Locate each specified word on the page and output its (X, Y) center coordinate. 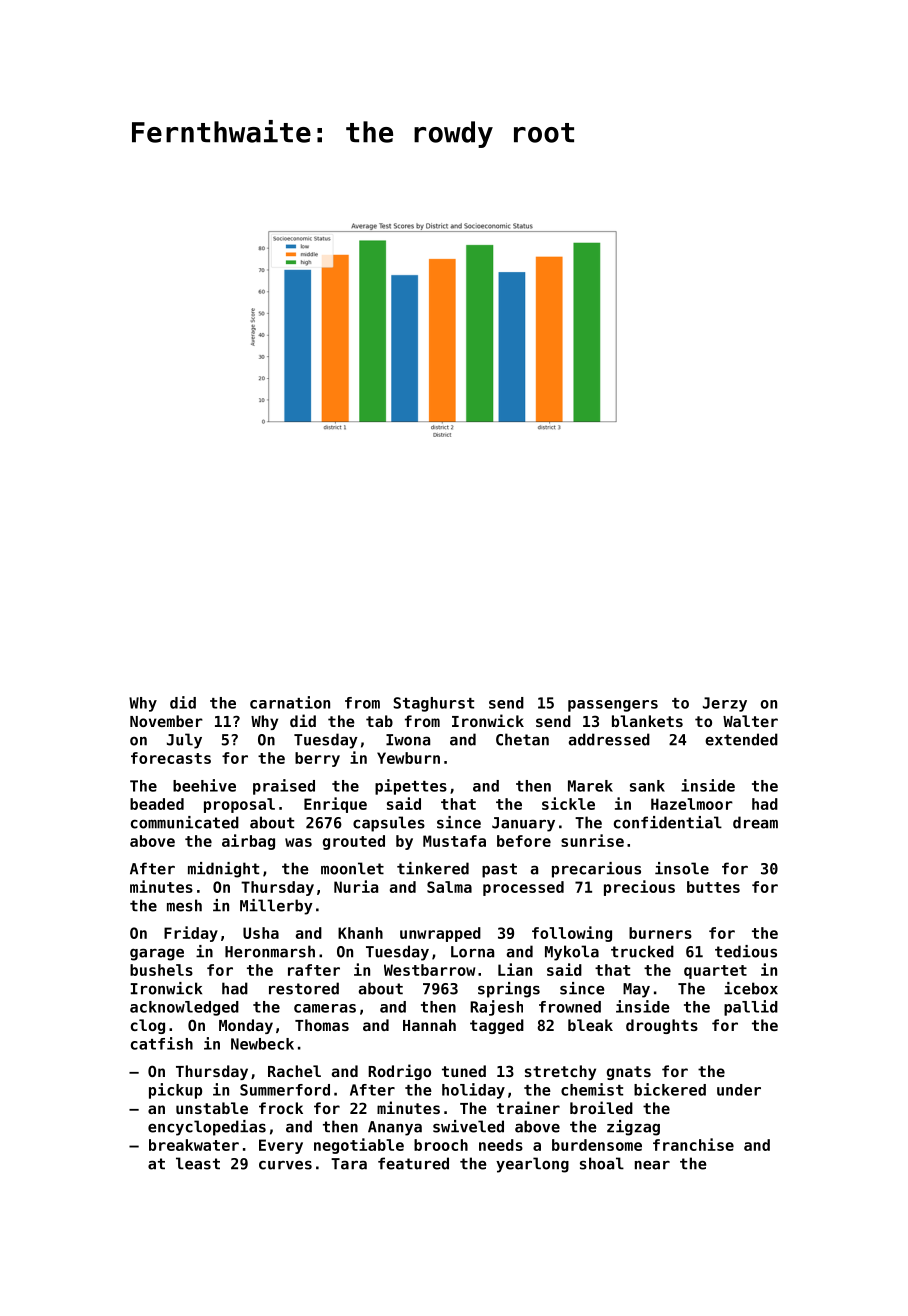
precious (639, 888)
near (652, 1165)
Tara (349, 1164)
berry (317, 759)
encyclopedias (207, 1128)
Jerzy (725, 704)
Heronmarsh (270, 951)
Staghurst (433, 704)
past (499, 870)
